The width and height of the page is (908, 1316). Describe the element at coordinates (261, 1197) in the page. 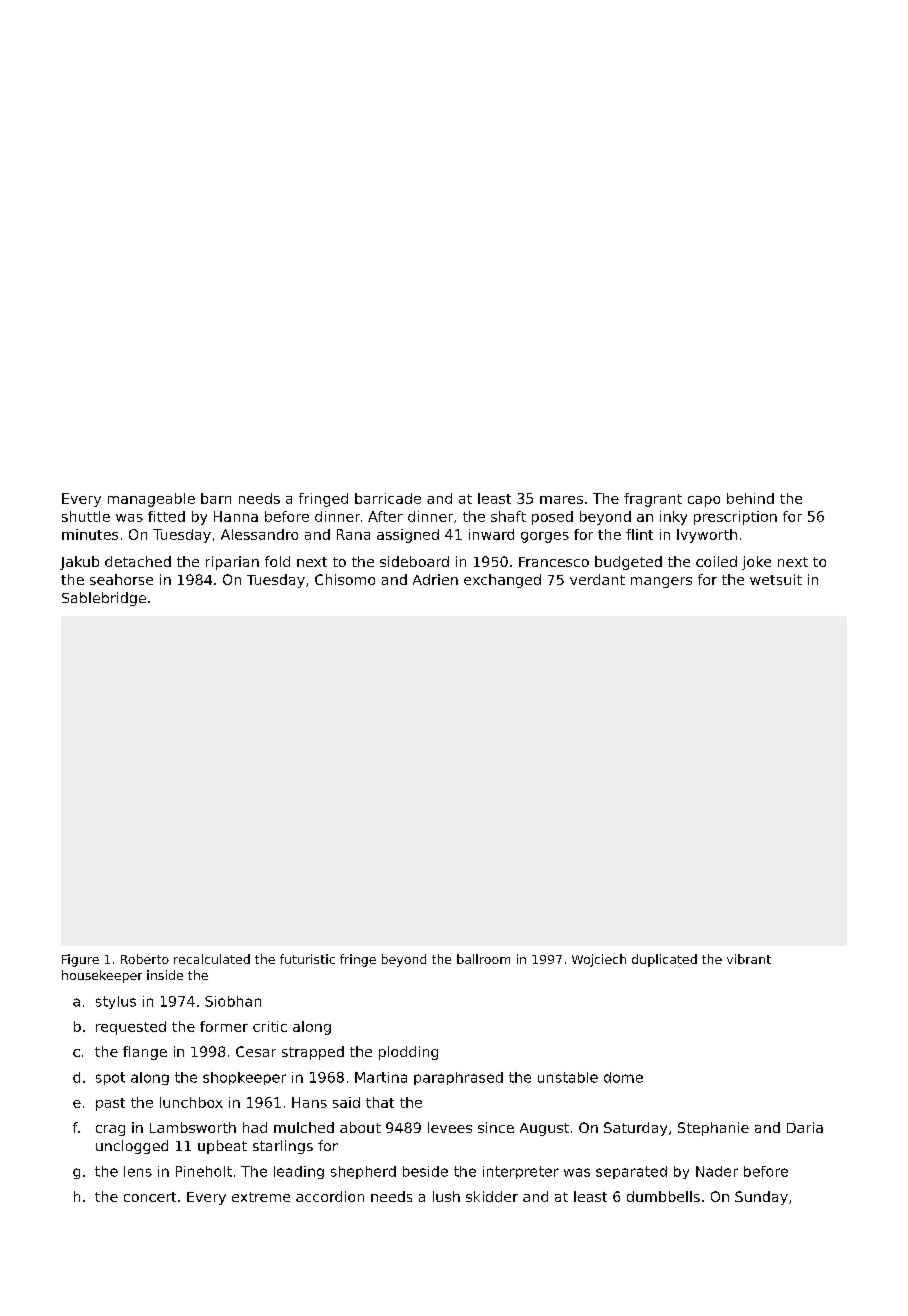

I see `extreme` at that location.
